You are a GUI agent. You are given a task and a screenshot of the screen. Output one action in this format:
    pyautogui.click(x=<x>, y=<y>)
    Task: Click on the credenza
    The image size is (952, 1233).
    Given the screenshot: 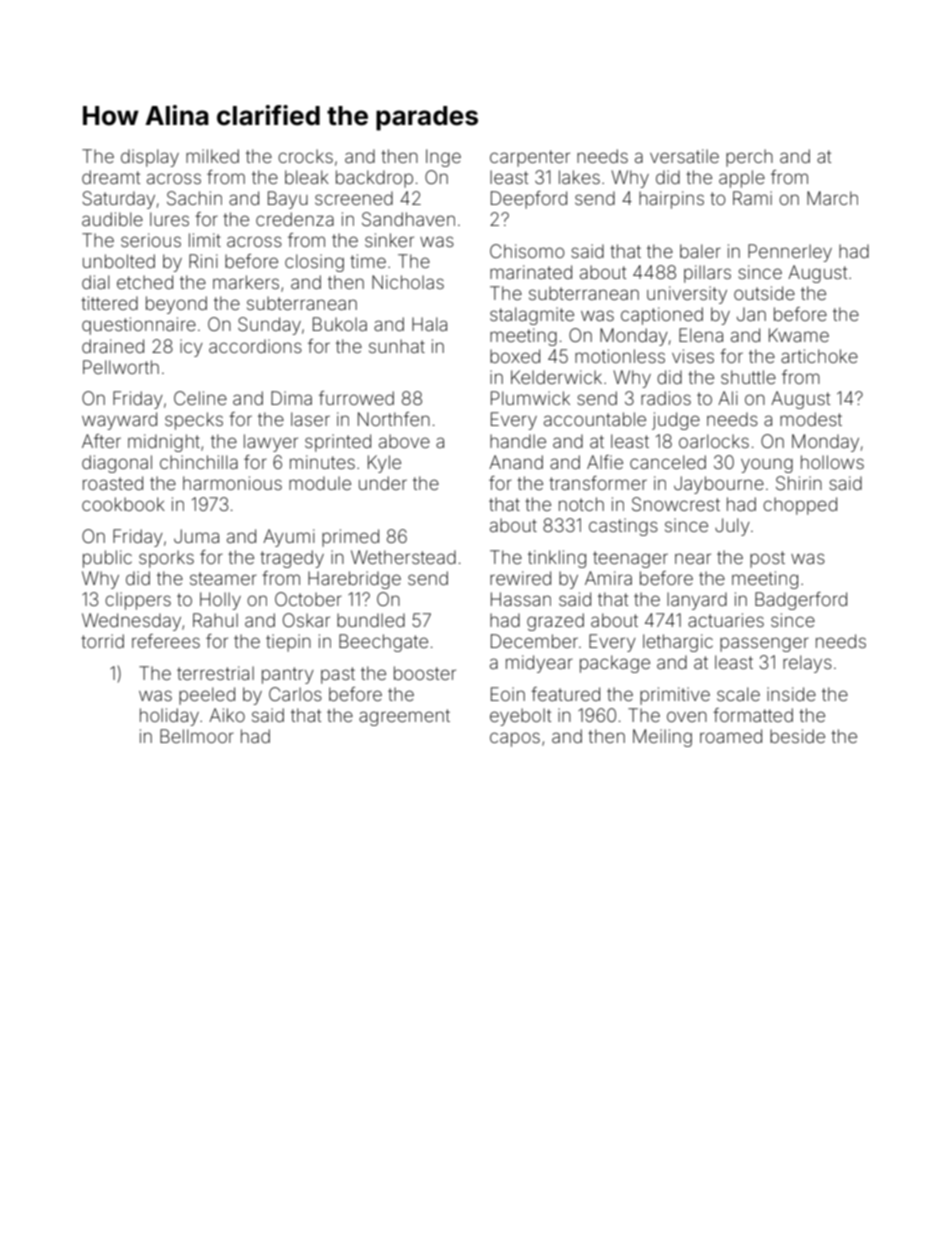 What is the action you would take?
    pyautogui.click(x=295, y=219)
